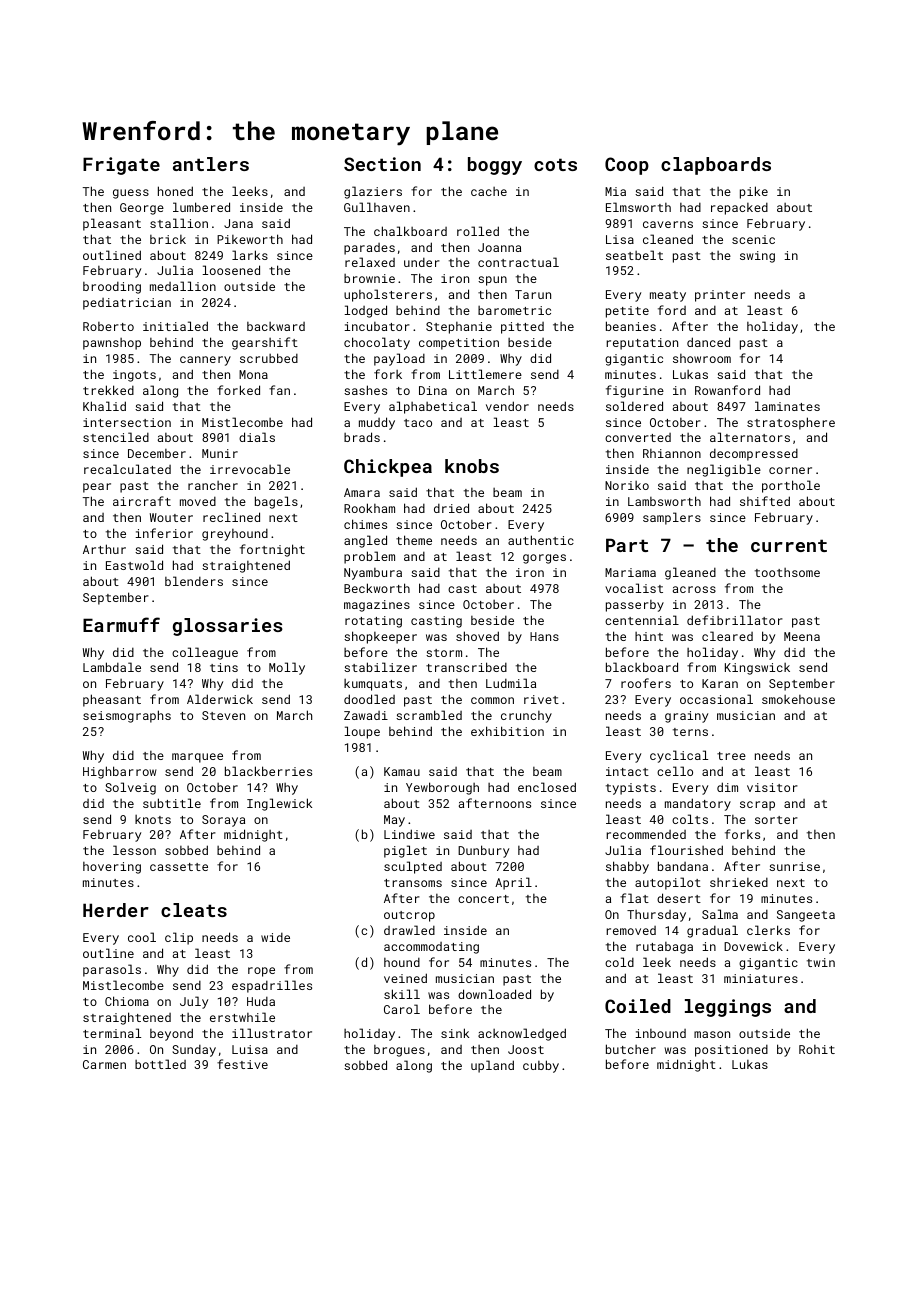 This screenshot has width=924, height=1308. I want to click on dried, so click(451, 508).
